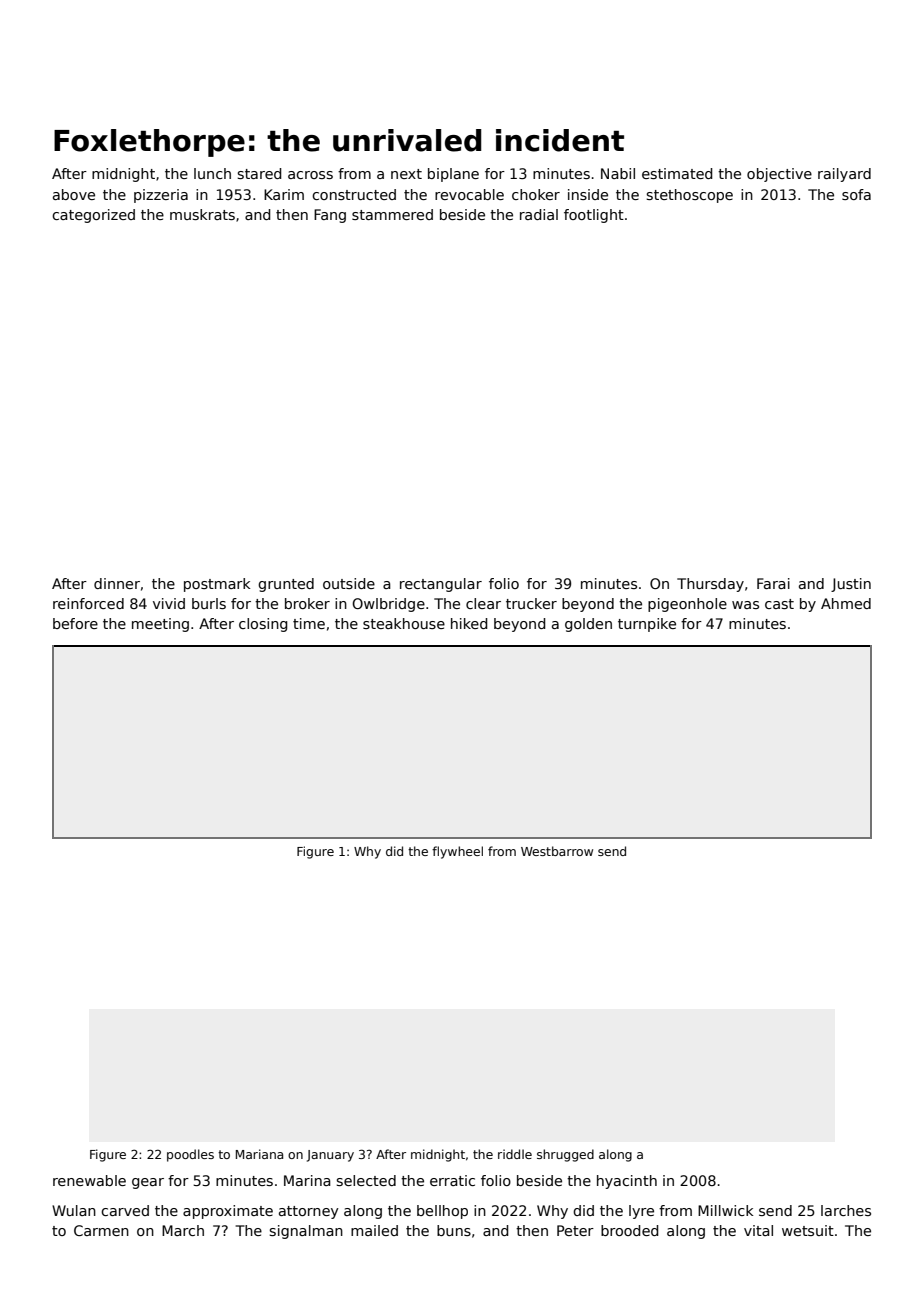 Image resolution: width=924 pixels, height=1308 pixels. Describe the element at coordinates (75, 623) in the document. I see `before` at that location.
